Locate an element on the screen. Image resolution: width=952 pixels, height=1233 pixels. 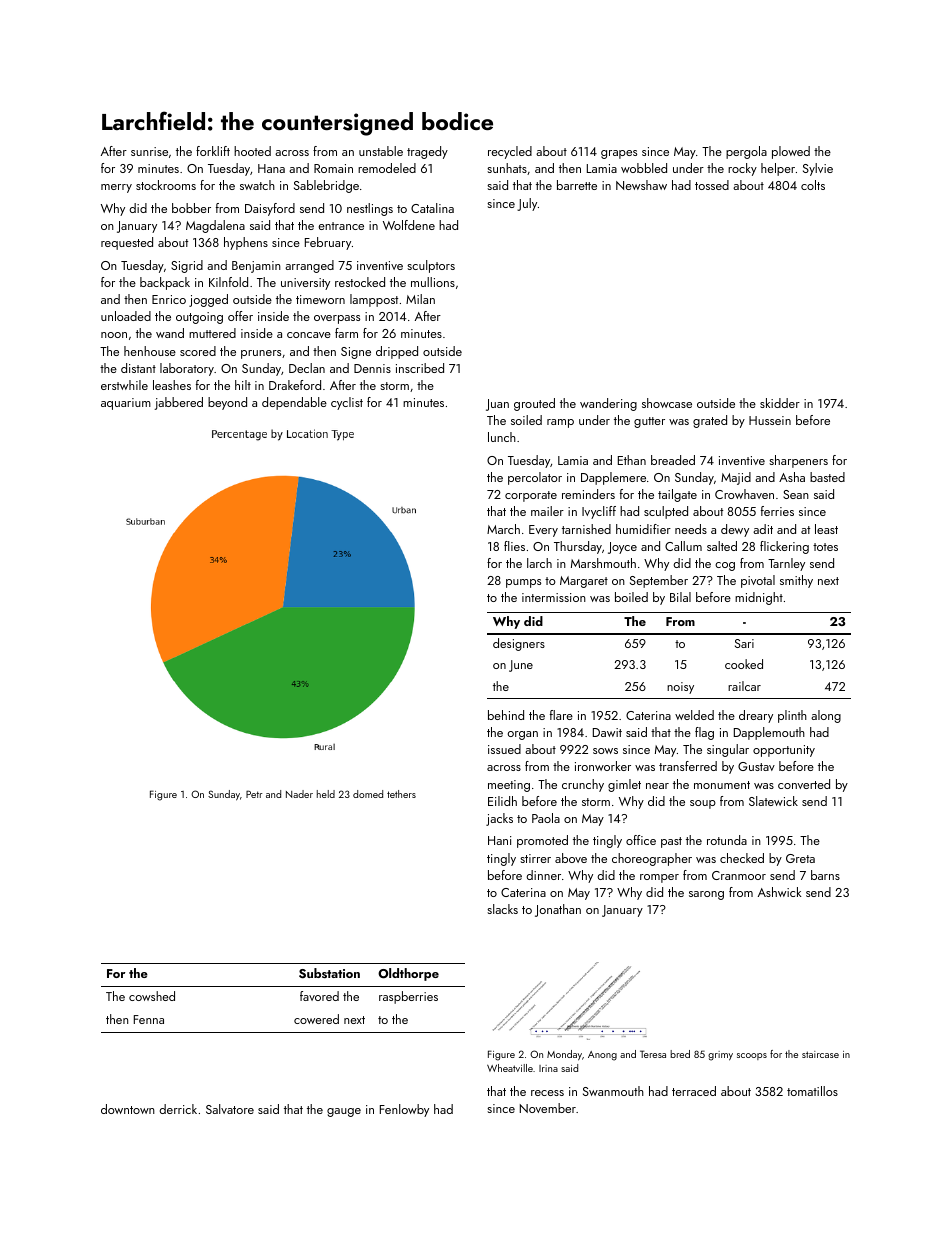
pergola is located at coordinates (746, 152).
